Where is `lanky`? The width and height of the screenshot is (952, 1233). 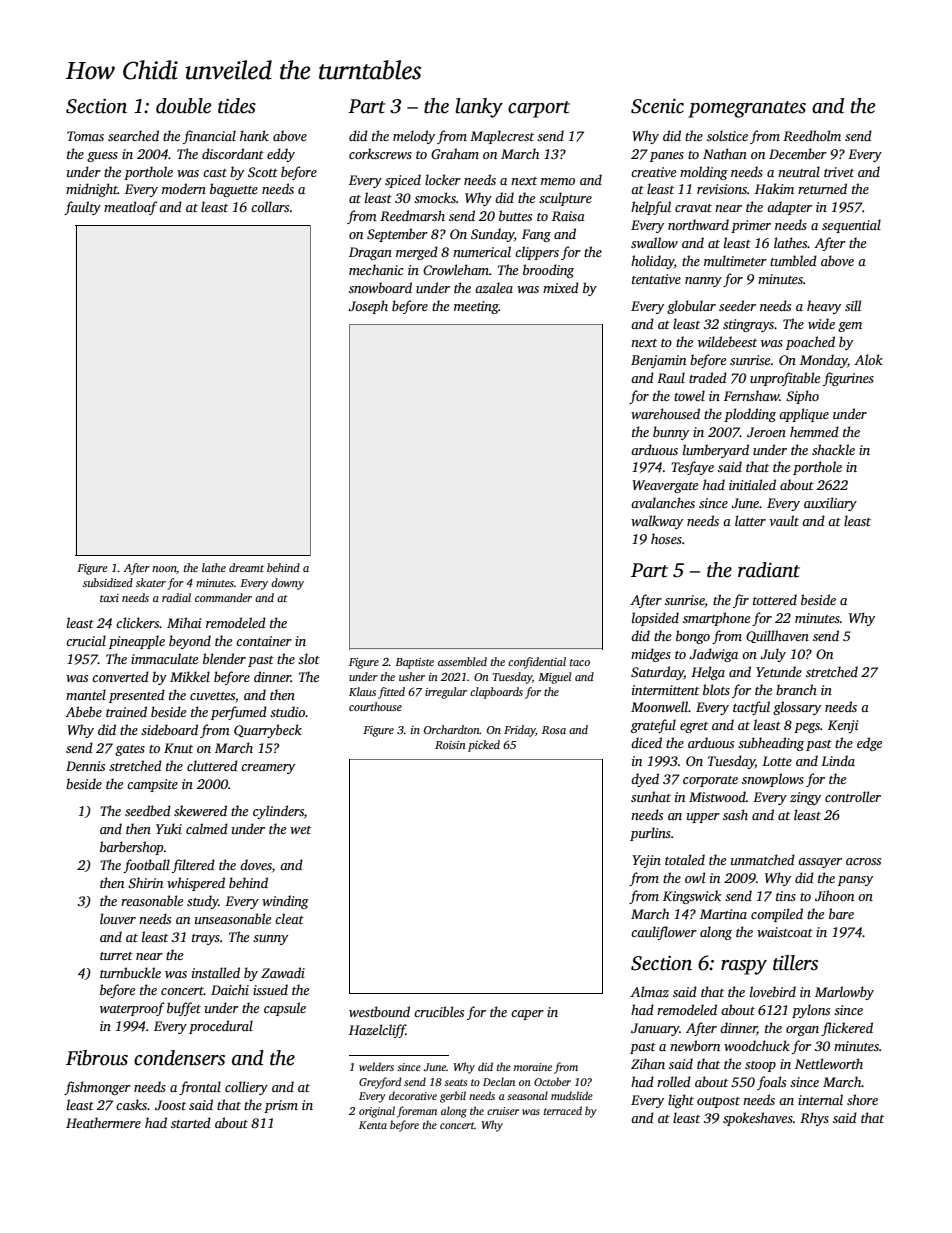 lanky is located at coordinates (479, 108).
